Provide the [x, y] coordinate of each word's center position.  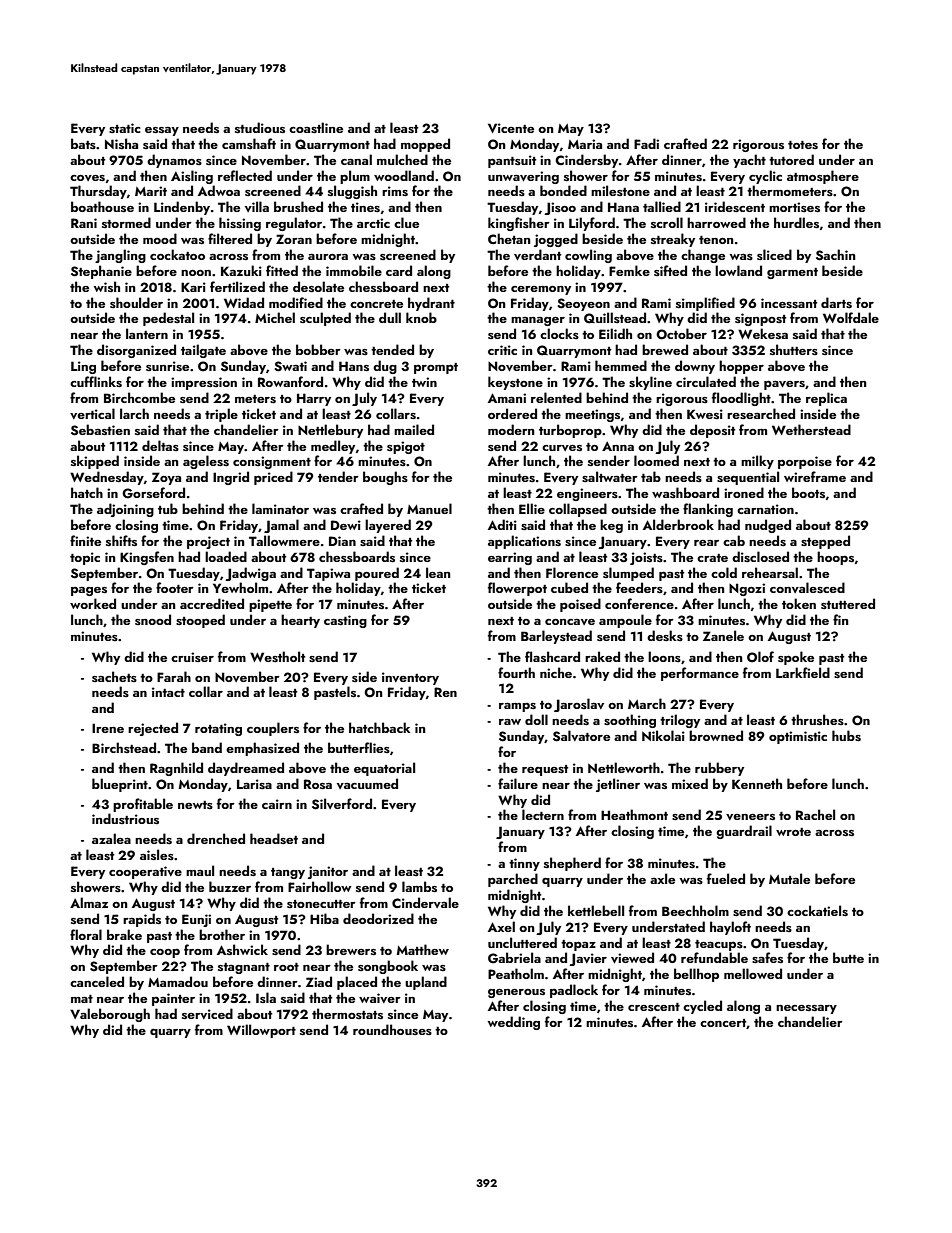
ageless [206, 462]
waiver [380, 998]
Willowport [261, 1031]
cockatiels [817, 910]
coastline [316, 127]
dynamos [174, 161]
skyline [650, 383]
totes [803, 145]
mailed [414, 429]
